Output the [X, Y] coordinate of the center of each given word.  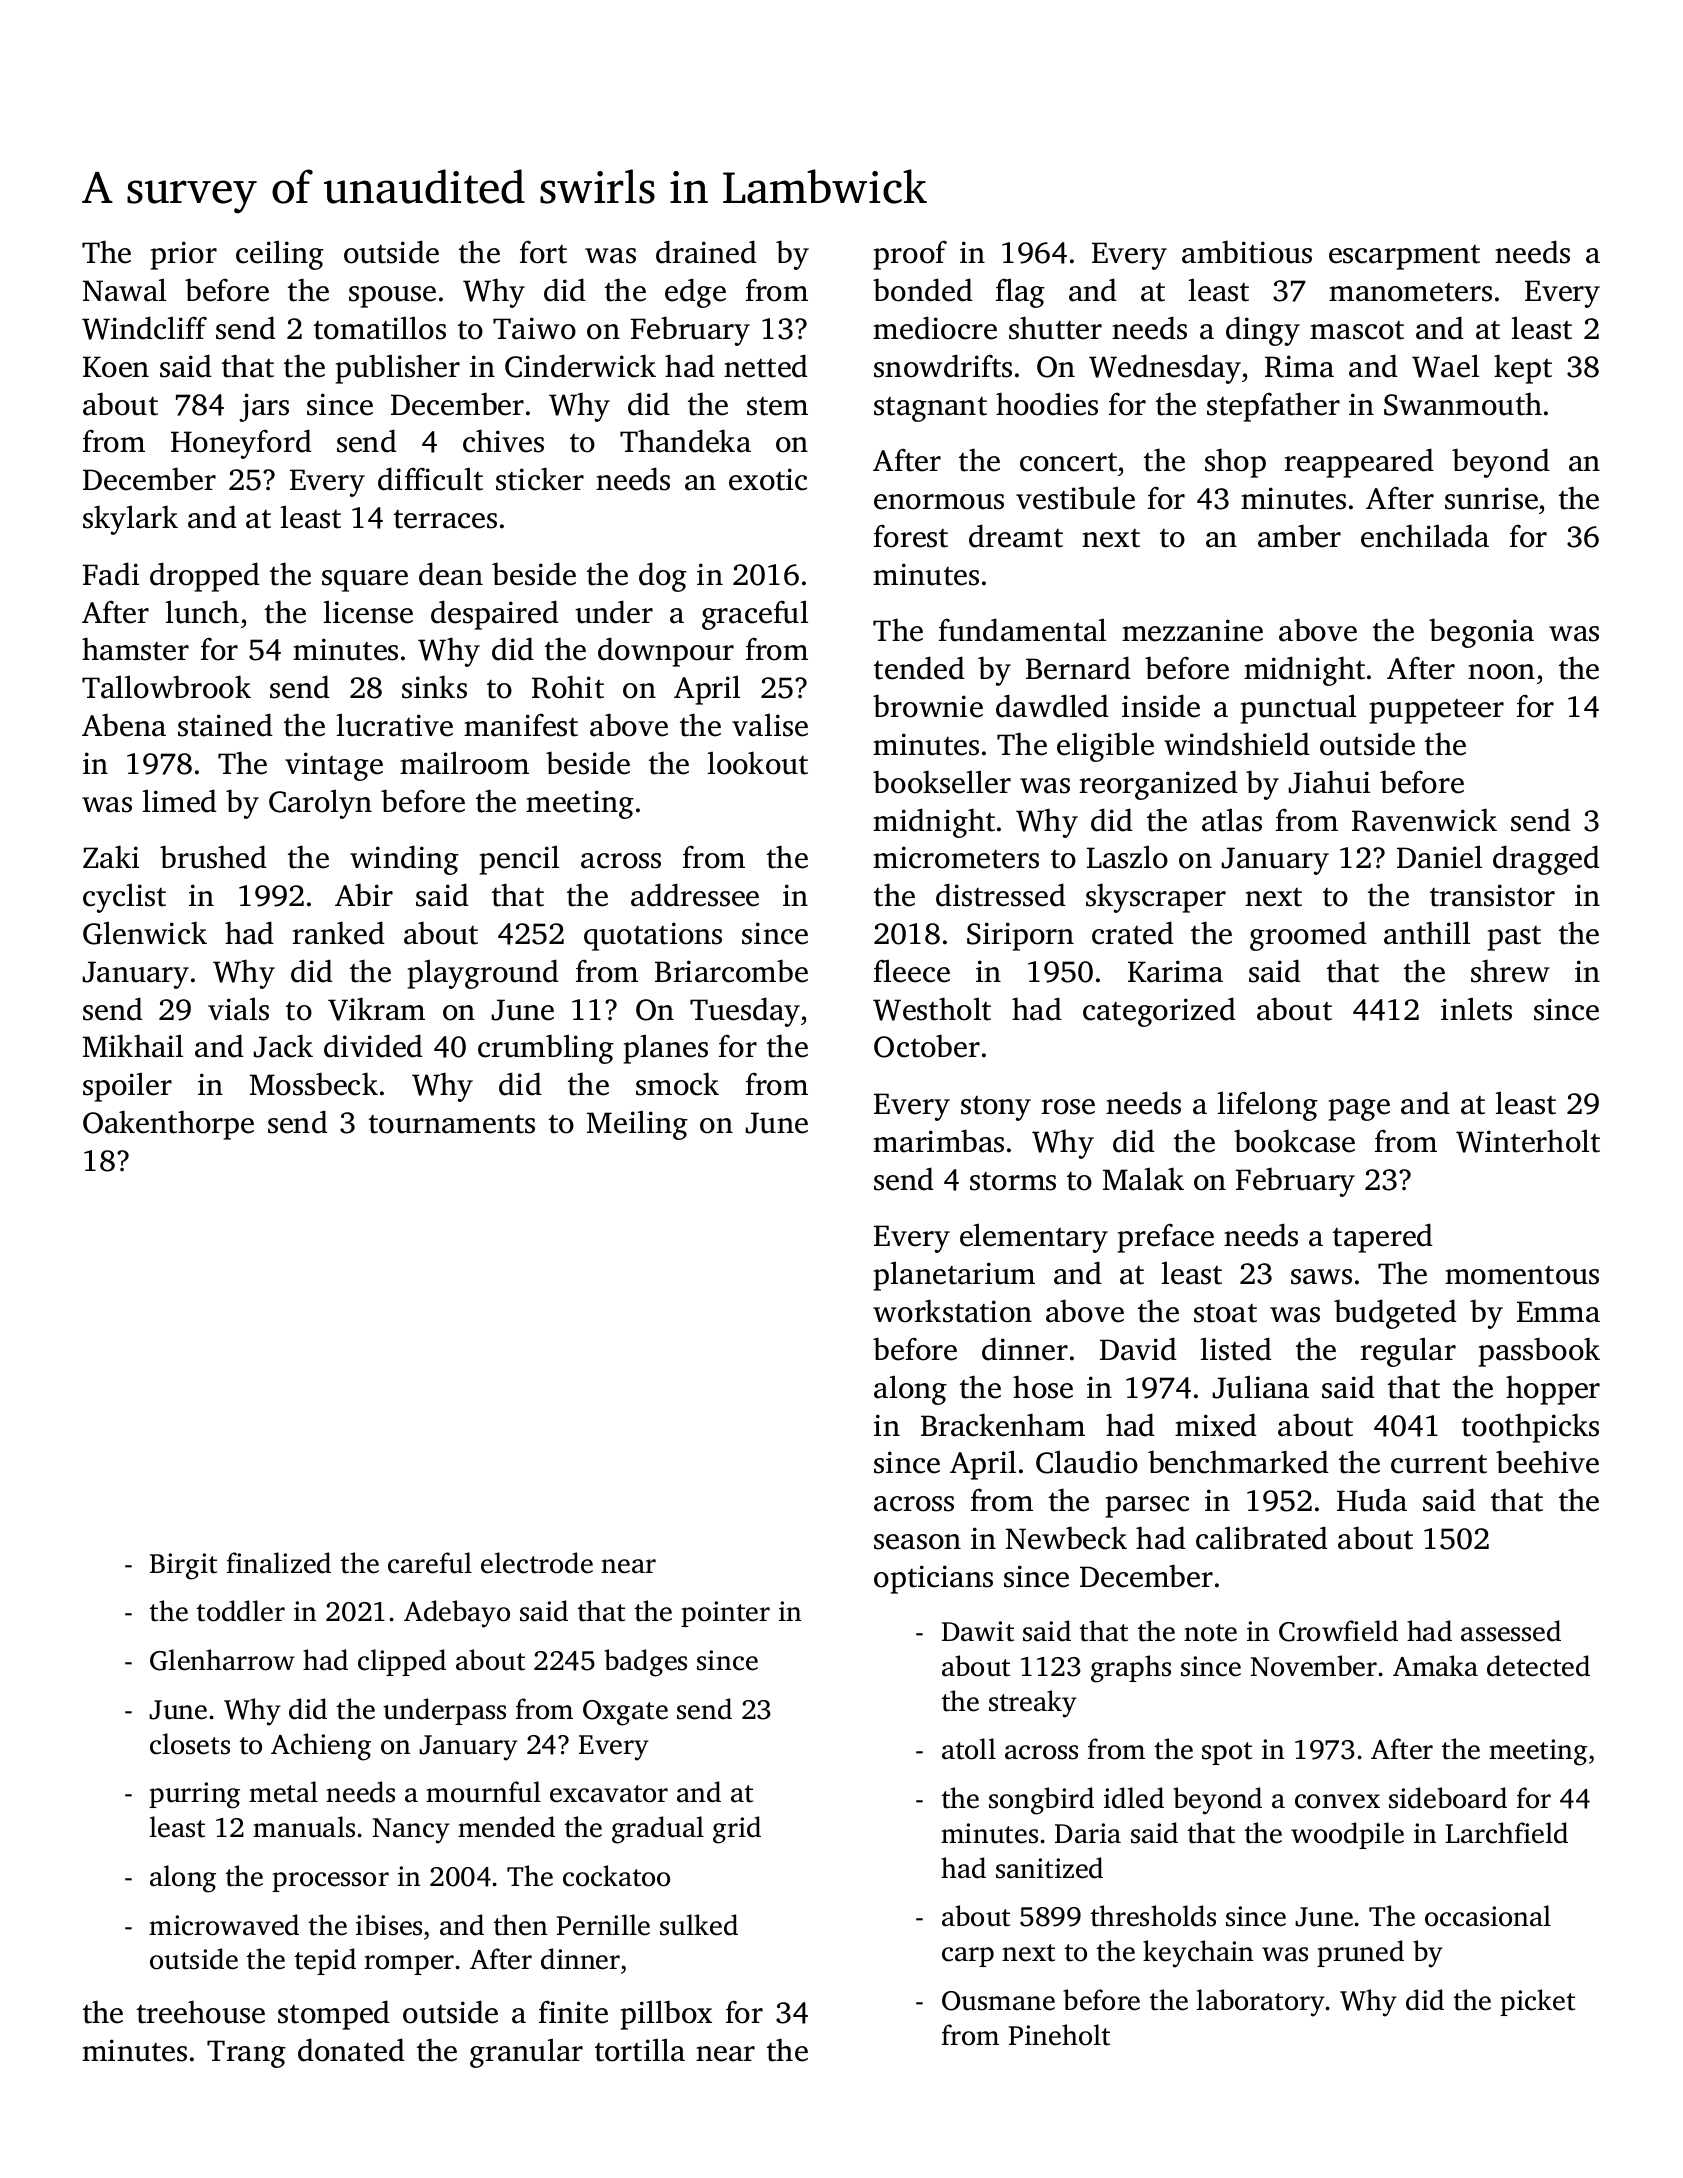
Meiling [637, 1125]
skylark [130, 520]
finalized [279, 1563]
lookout [758, 763]
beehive [1547, 1462]
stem [777, 406]
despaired [495, 615]
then [520, 1925]
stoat [1225, 1313]
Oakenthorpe [168, 1125]
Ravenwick [1424, 820]
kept [1523, 369]
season [917, 1542]
